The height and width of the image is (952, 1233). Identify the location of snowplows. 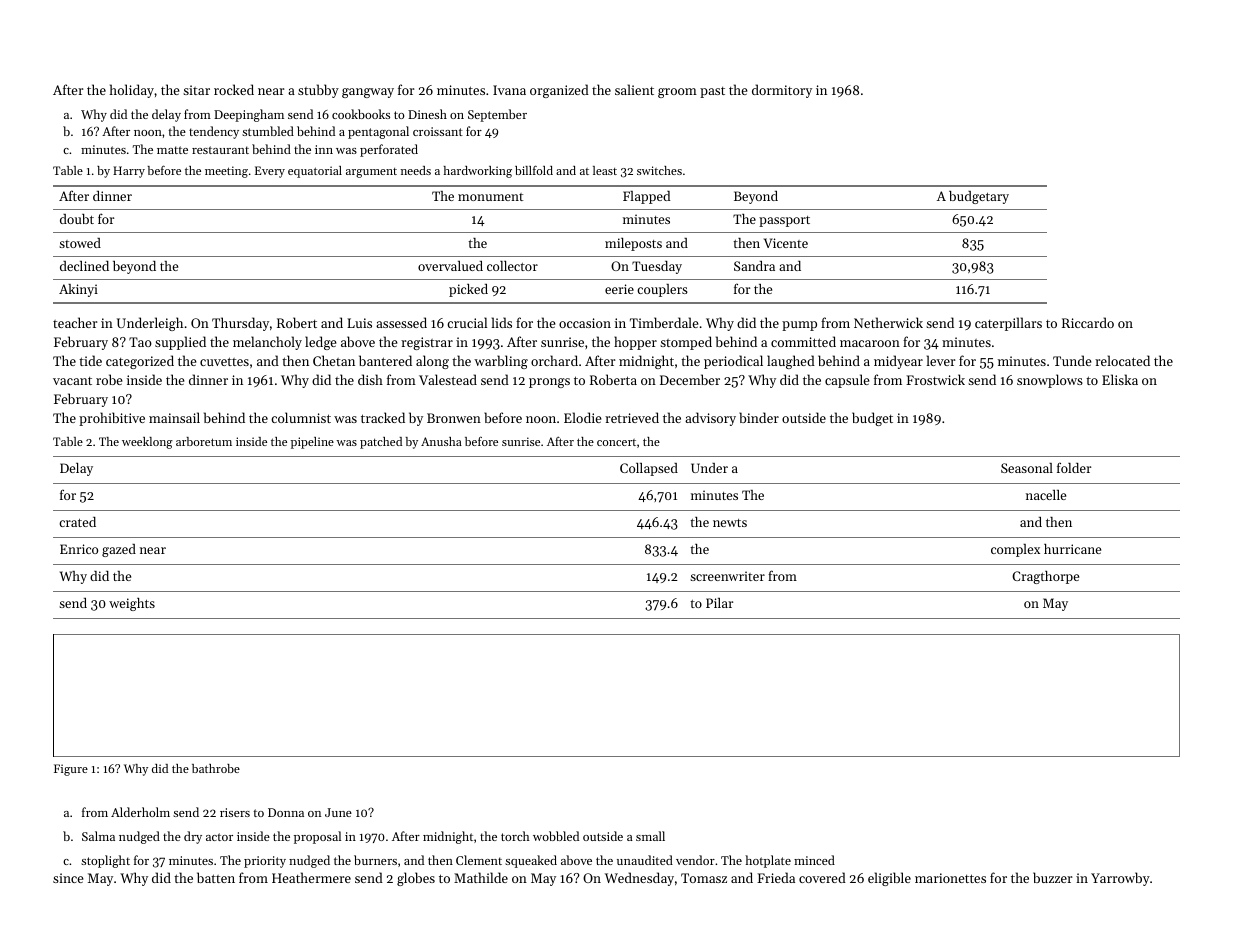
(1050, 381).
